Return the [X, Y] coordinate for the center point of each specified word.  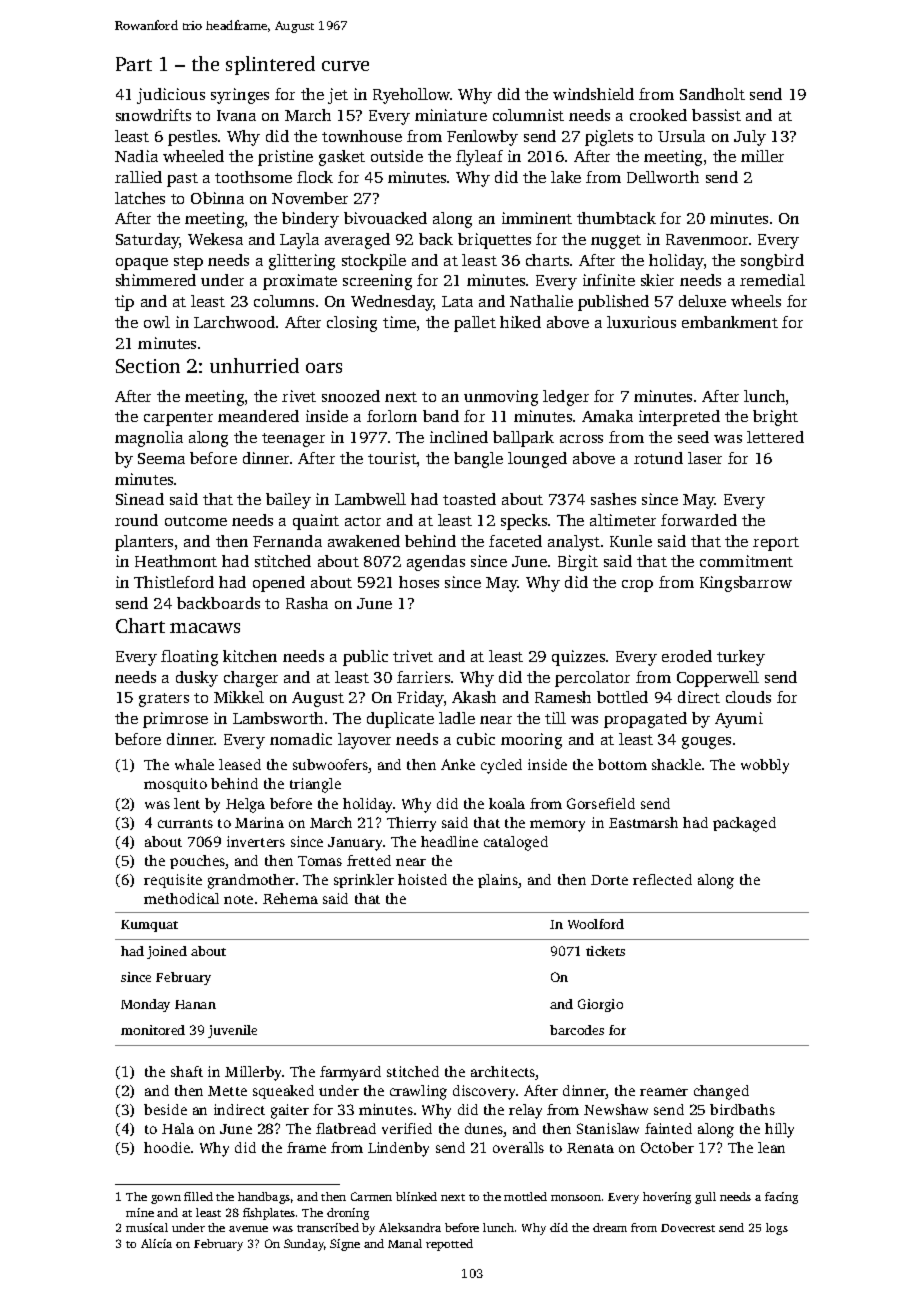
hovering [667, 1198]
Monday [145, 1005]
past [182, 180]
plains [498, 881]
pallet [475, 324]
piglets [609, 138]
